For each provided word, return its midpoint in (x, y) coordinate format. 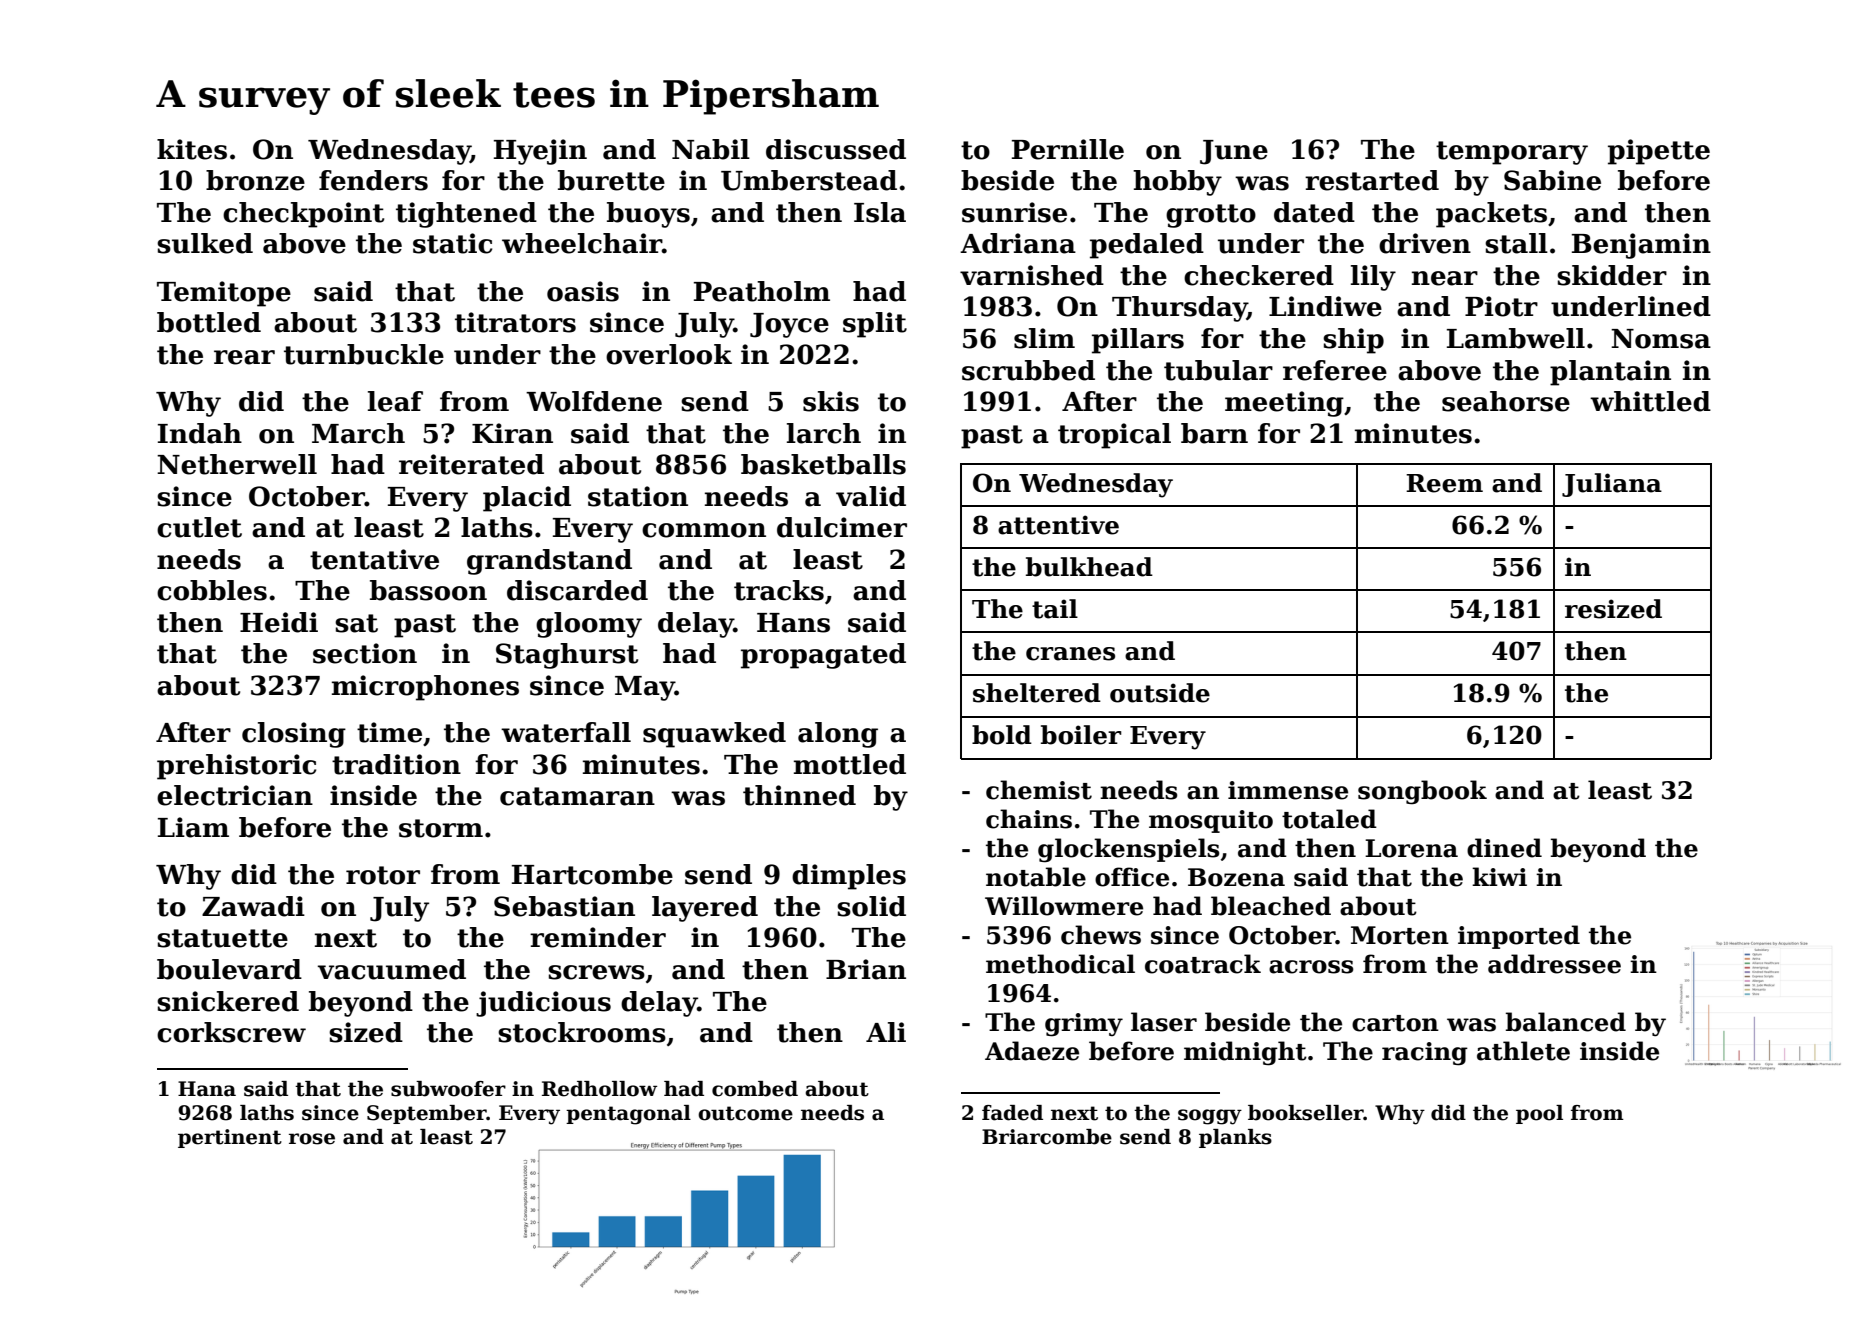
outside (1160, 693)
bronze (255, 180)
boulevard (229, 969)
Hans (793, 623)
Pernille (1068, 149)
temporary (1512, 153)
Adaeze (1032, 1051)
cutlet (199, 527)
